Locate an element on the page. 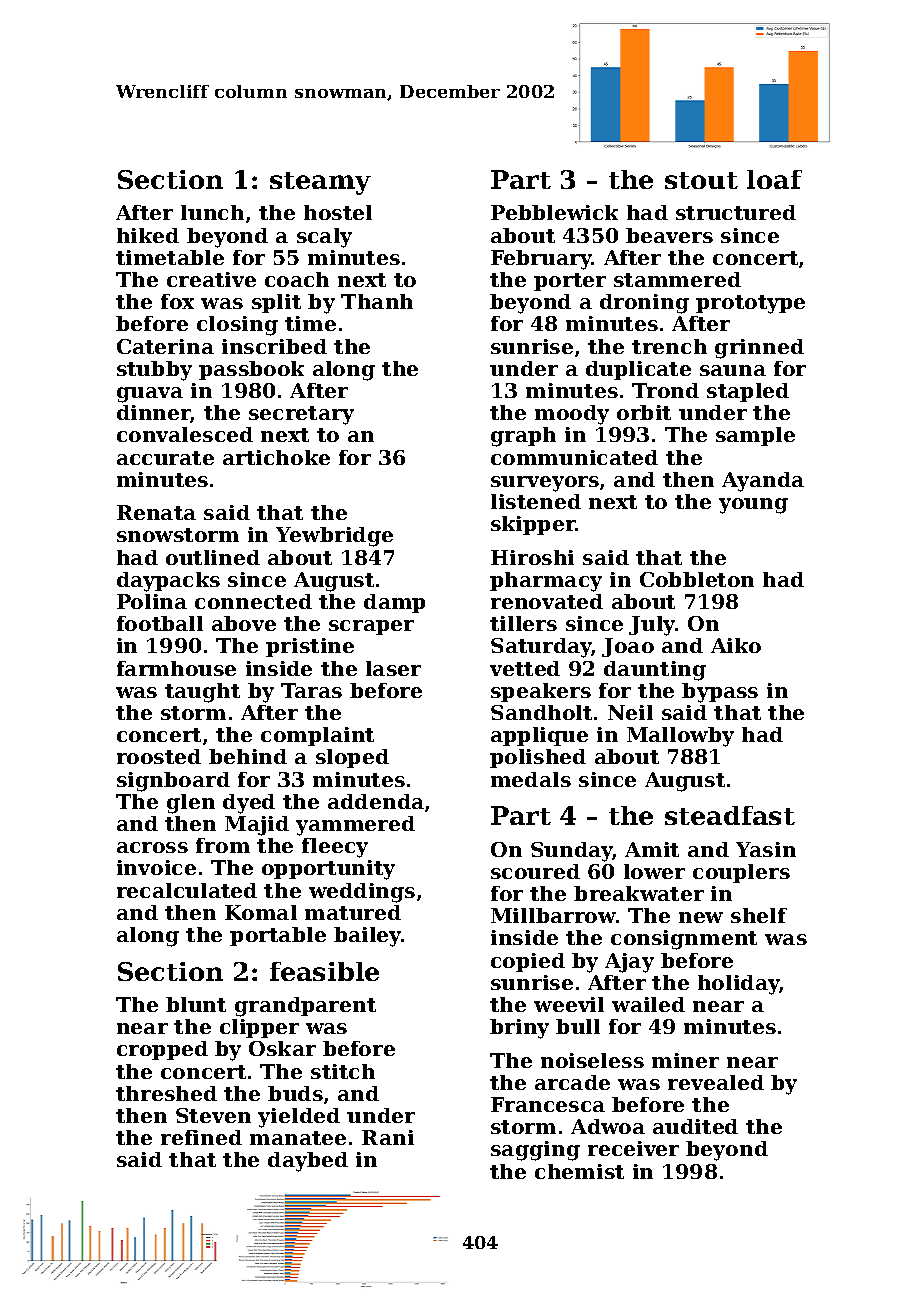  lunch is located at coordinates (212, 212).
